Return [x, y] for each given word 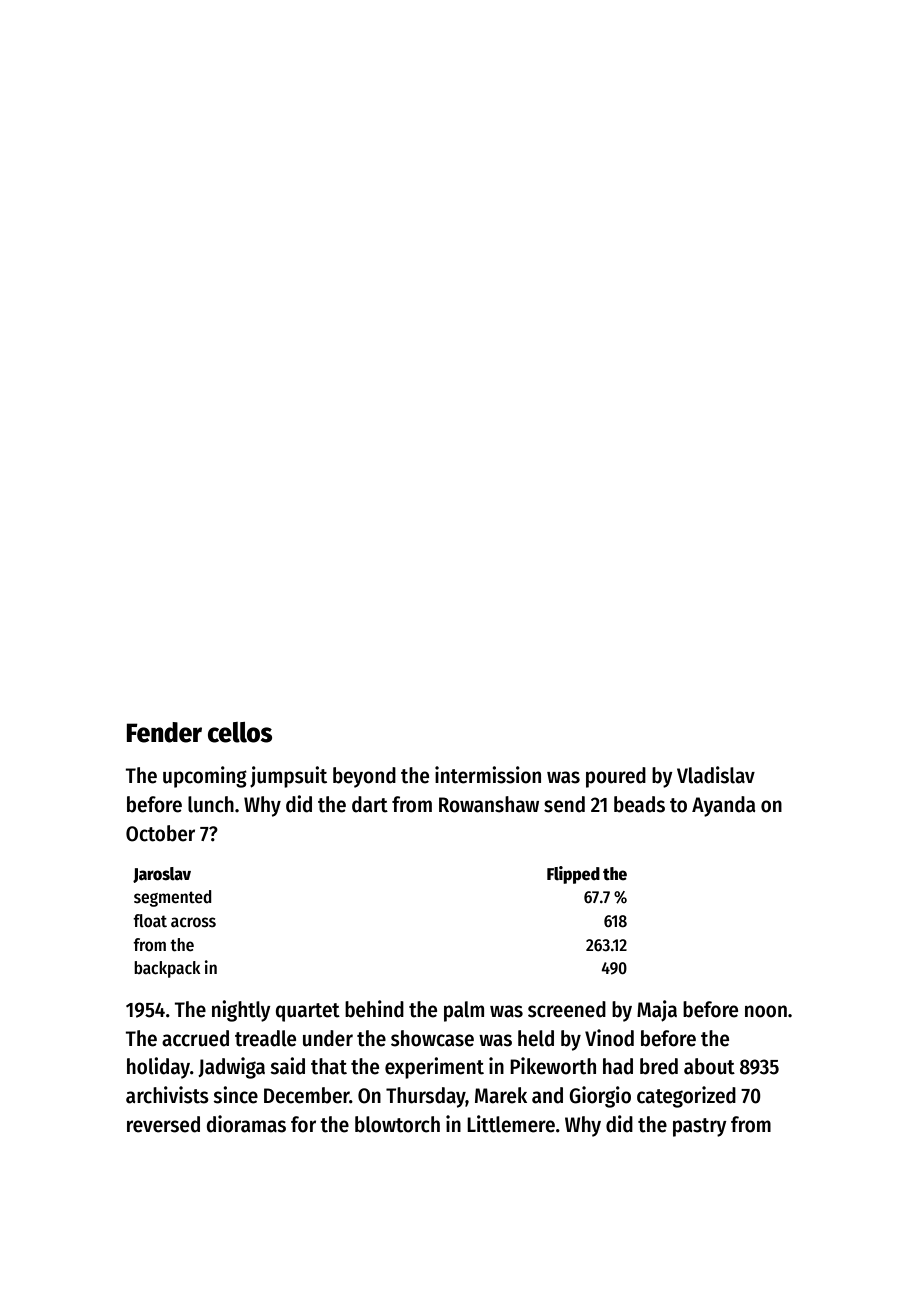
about [709, 1066]
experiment [434, 1068]
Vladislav [716, 775]
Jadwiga [231, 1068]
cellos [240, 732]
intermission [488, 775]
